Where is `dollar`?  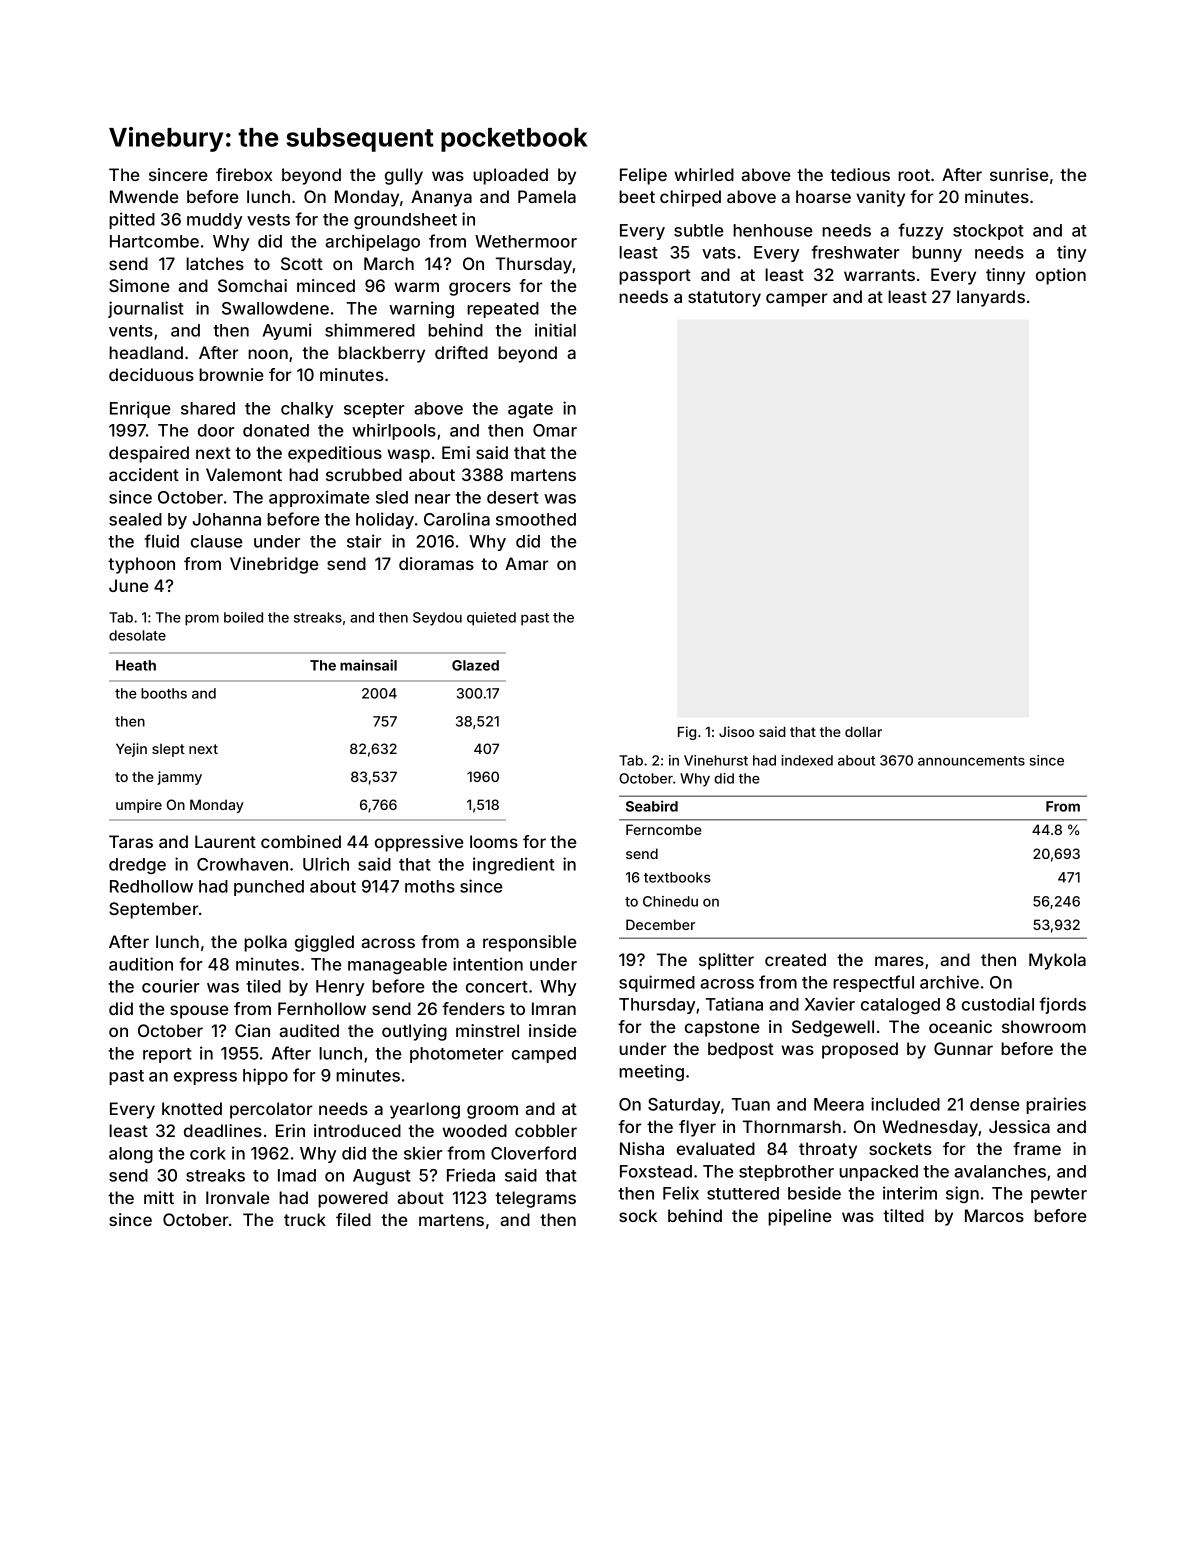
dollar is located at coordinates (863, 732).
